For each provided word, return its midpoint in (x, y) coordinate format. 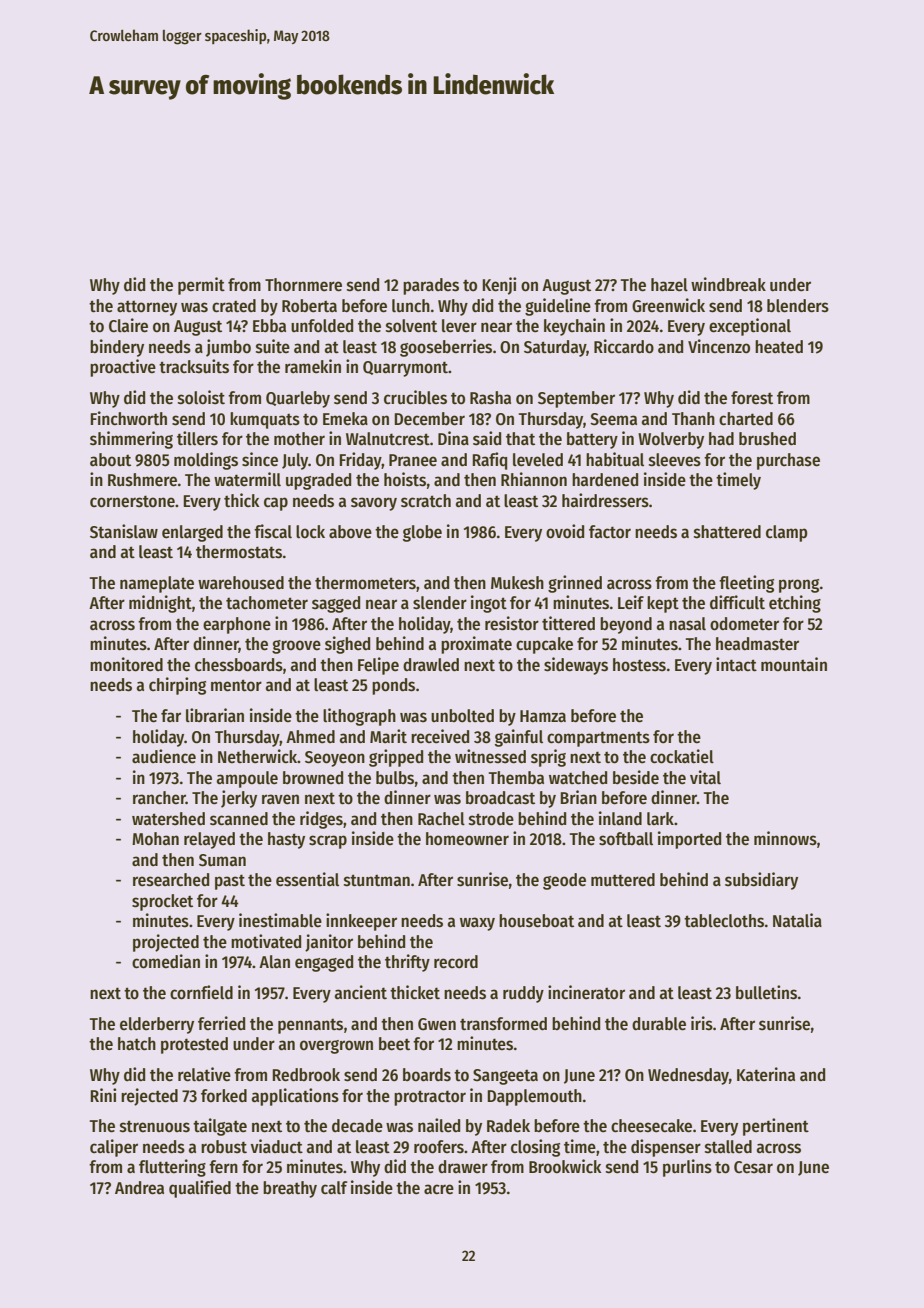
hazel (669, 285)
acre (439, 1189)
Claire (128, 325)
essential (307, 879)
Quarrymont (406, 369)
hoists (405, 479)
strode (491, 819)
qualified (200, 1189)
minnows (785, 838)
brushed (767, 439)
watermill (247, 479)
